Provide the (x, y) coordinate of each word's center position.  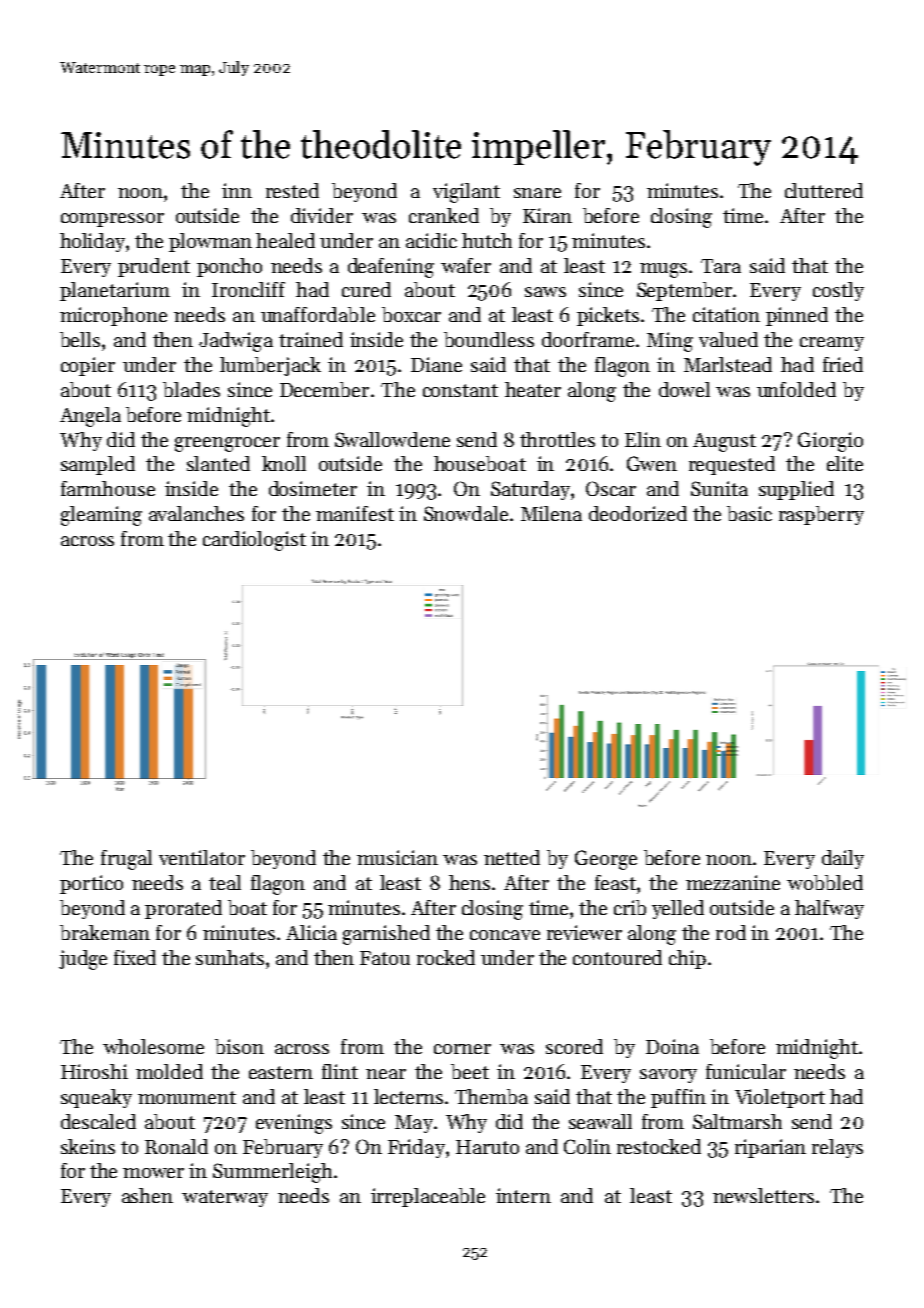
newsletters (763, 1195)
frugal (126, 860)
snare (537, 193)
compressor (112, 220)
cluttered (824, 190)
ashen (147, 1195)
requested (732, 465)
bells (80, 339)
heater (533, 389)
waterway (225, 1198)
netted (512, 857)
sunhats (230, 957)
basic (749, 513)
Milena (551, 513)
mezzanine (733, 882)
